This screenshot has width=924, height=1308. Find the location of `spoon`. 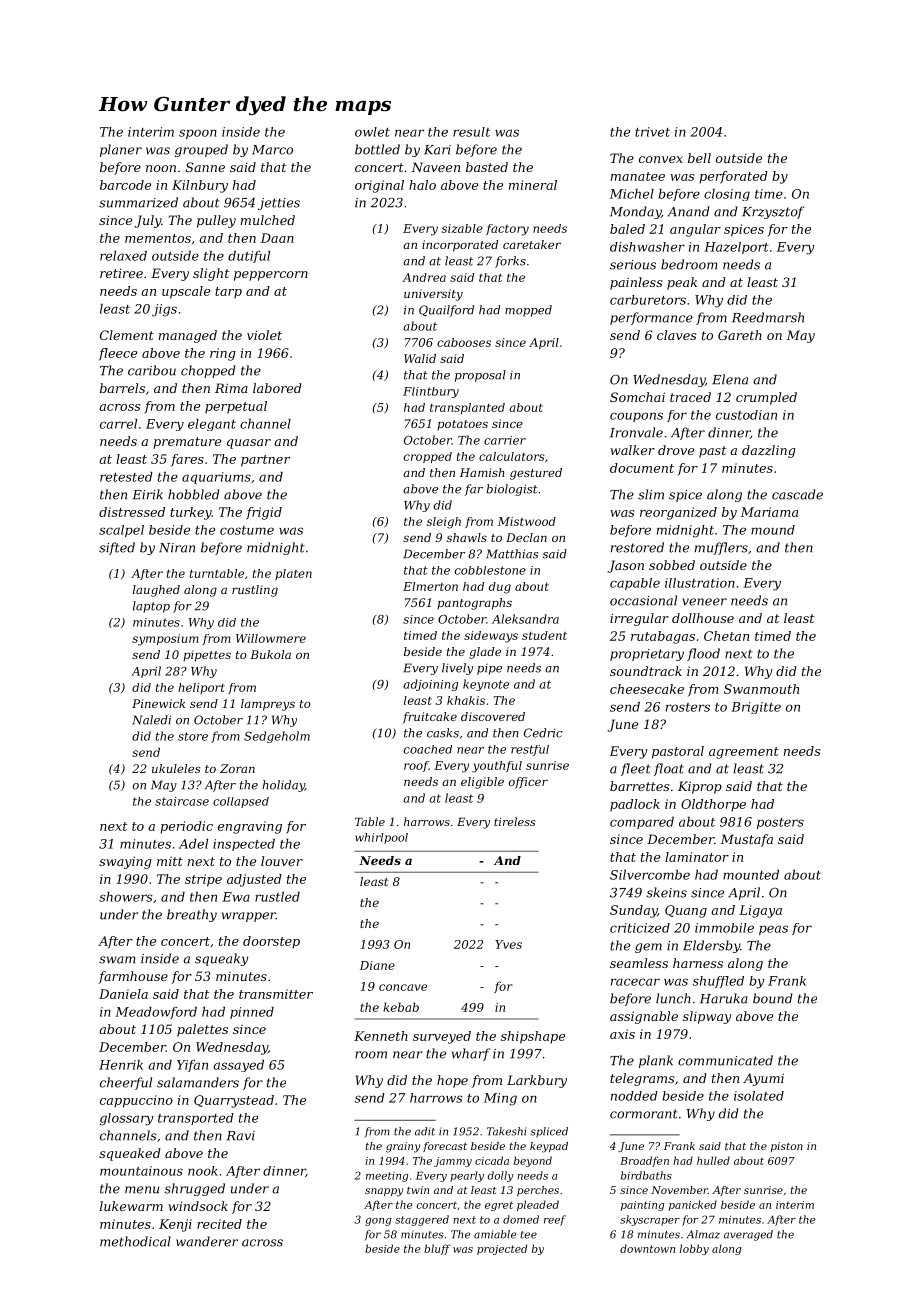

spoon is located at coordinates (198, 134).
